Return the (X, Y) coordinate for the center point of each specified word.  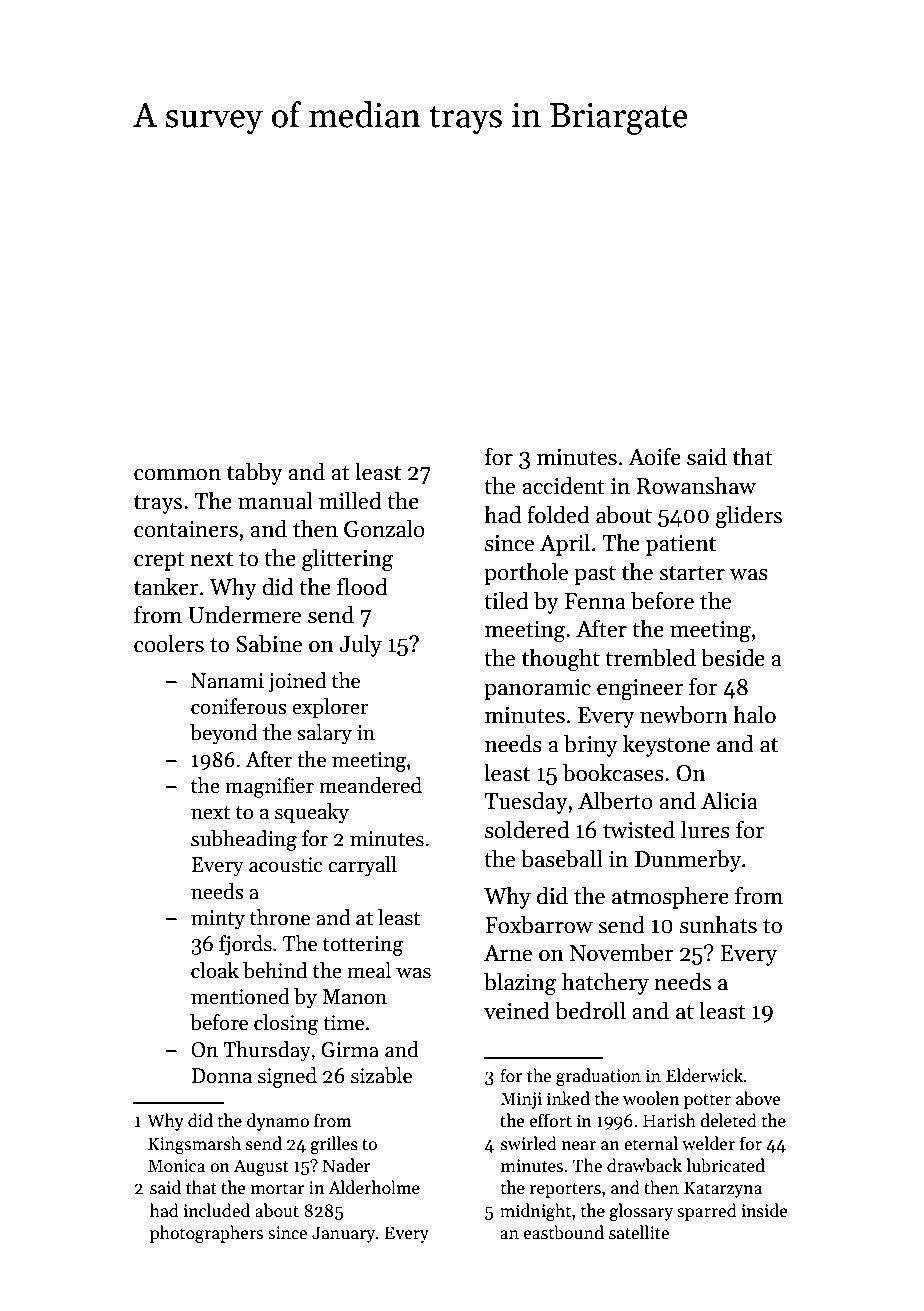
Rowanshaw (696, 485)
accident (563, 485)
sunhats (718, 924)
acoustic (286, 865)
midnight (535, 1212)
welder (708, 1143)
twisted (639, 829)
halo (754, 714)
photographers (206, 1234)
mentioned (240, 996)
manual (275, 500)
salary (324, 734)
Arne (508, 953)
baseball (562, 858)
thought (561, 660)
